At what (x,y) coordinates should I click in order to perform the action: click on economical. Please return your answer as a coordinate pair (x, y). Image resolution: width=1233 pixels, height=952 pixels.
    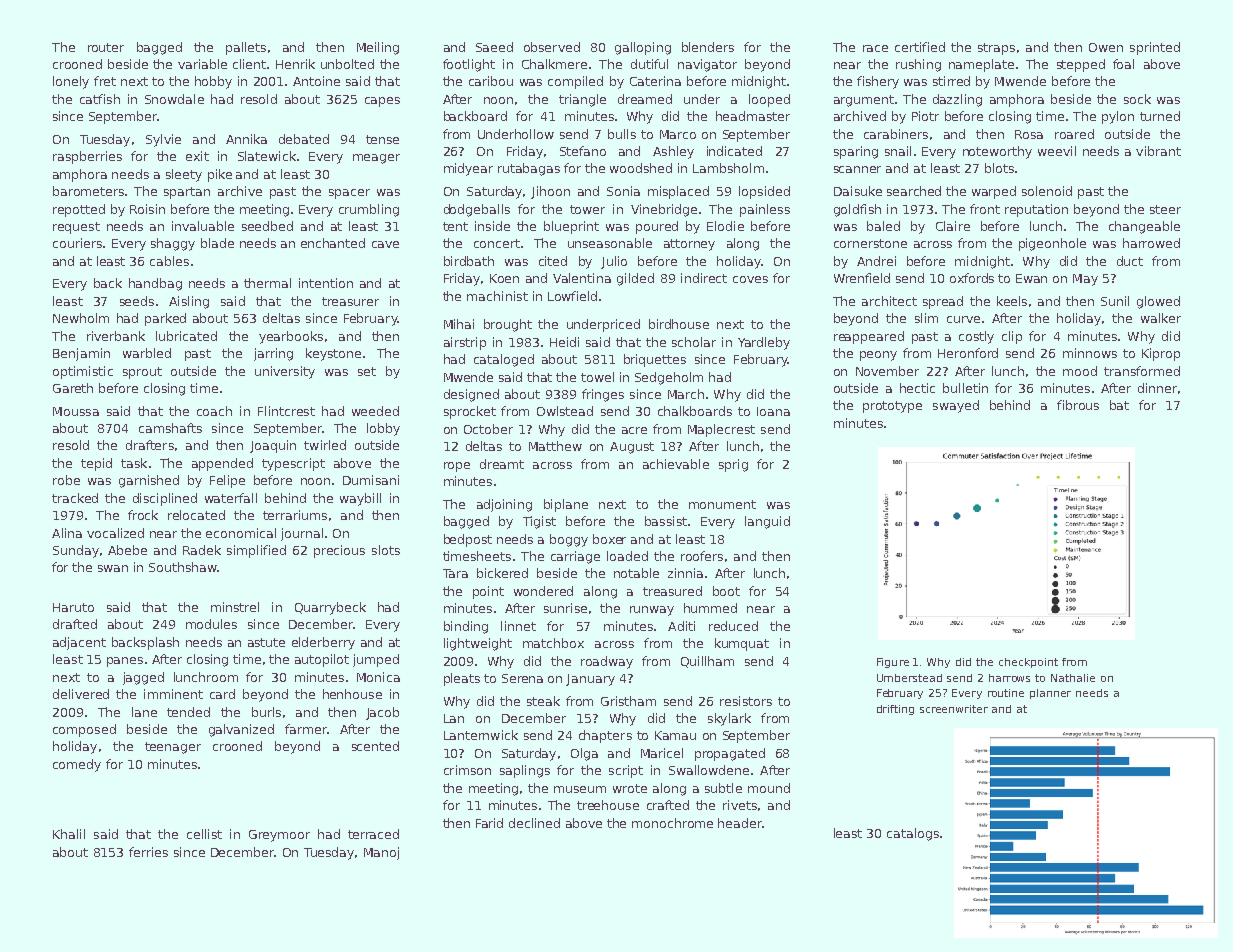
    Looking at the image, I should click on (241, 533).
